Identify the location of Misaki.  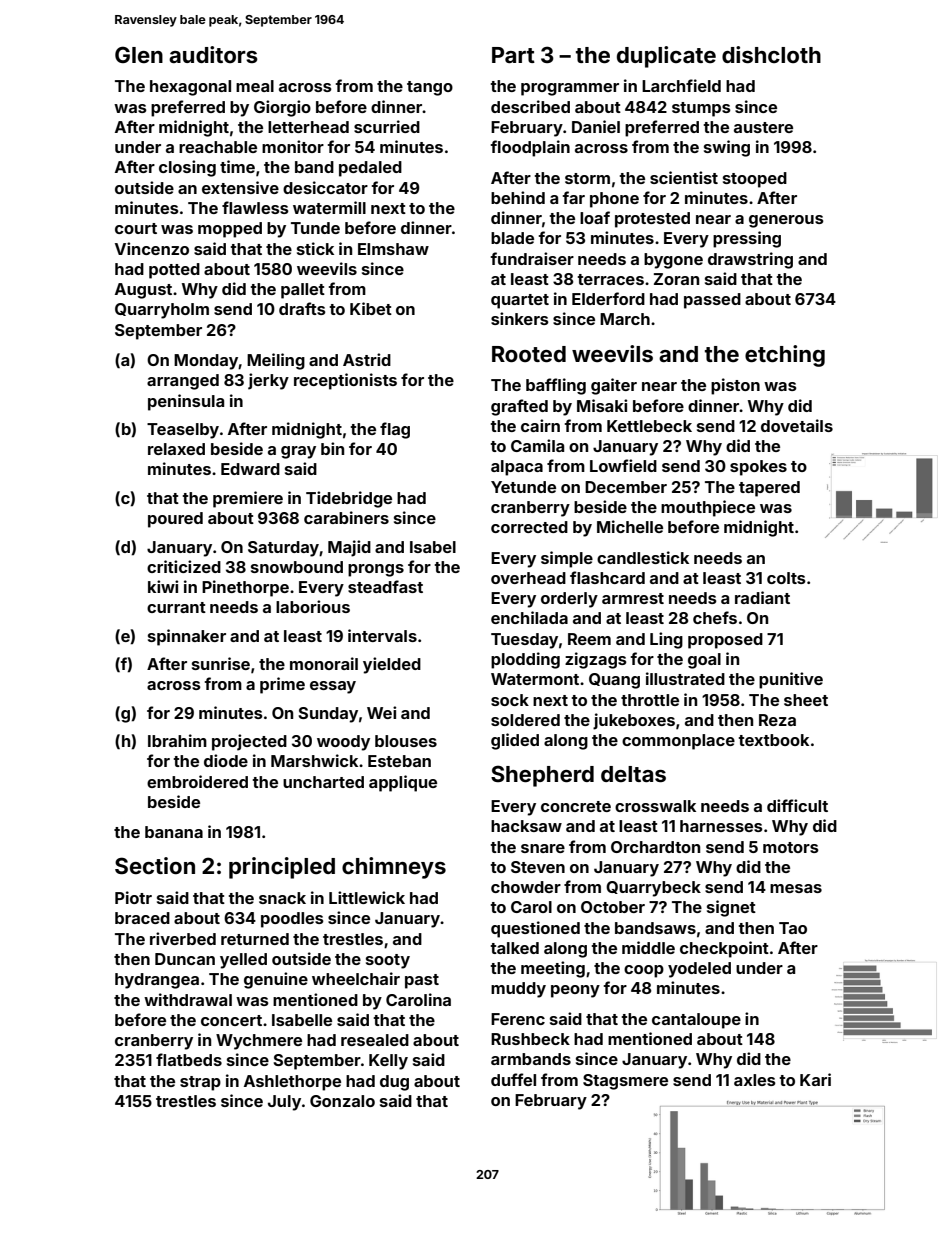
(602, 405).
